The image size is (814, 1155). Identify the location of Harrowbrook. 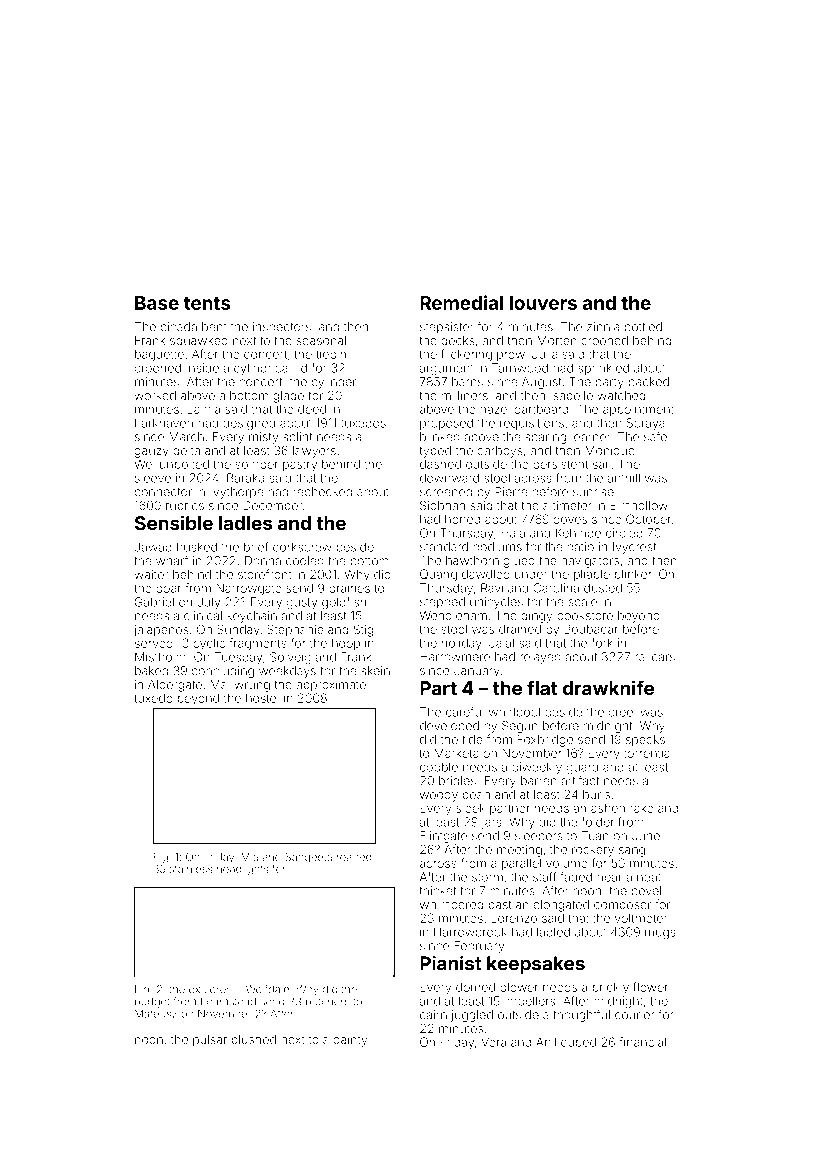
(470, 932).
